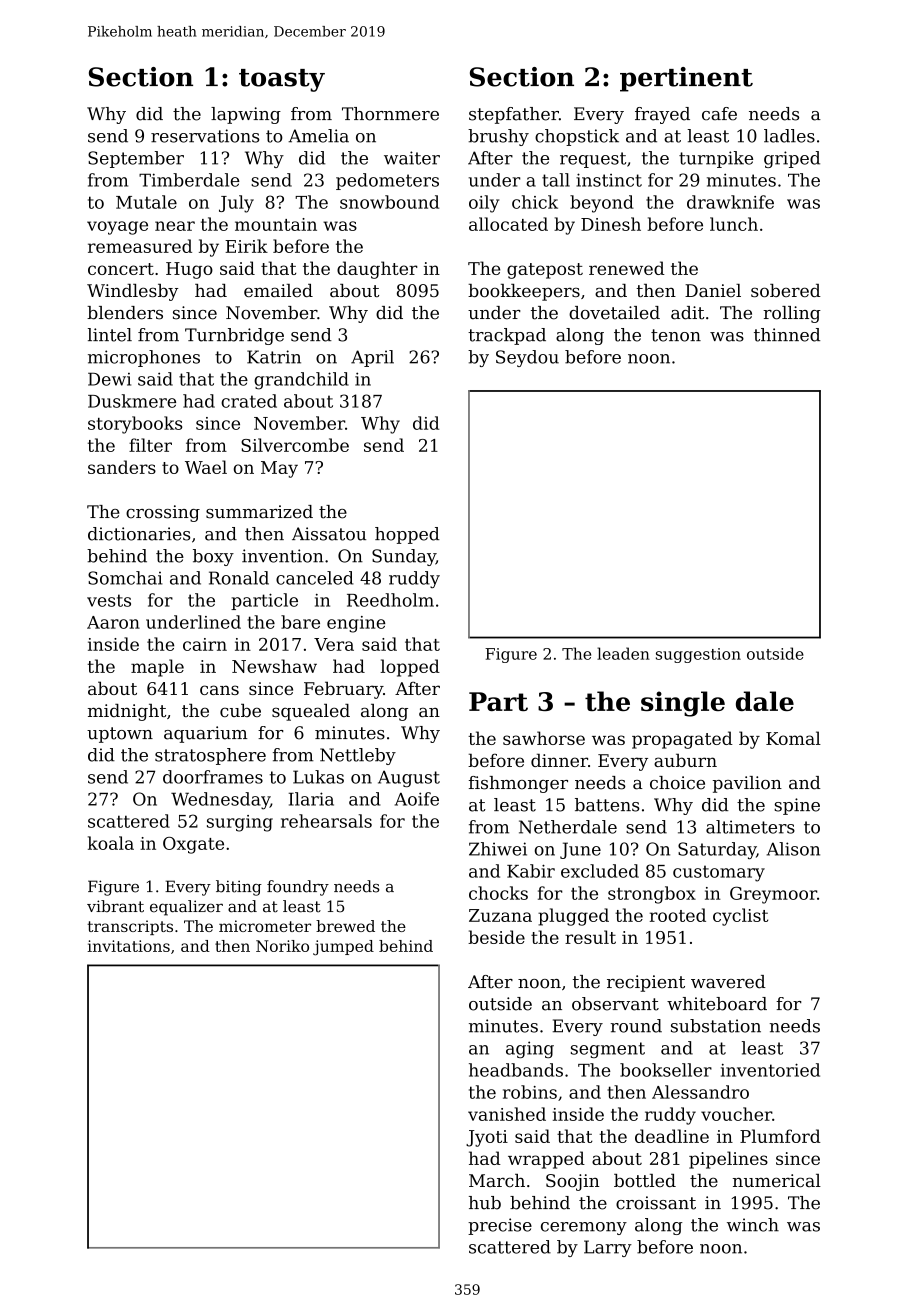 The image size is (908, 1316). What do you see at coordinates (128, 946) in the screenshot?
I see `invitations` at bounding box center [128, 946].
